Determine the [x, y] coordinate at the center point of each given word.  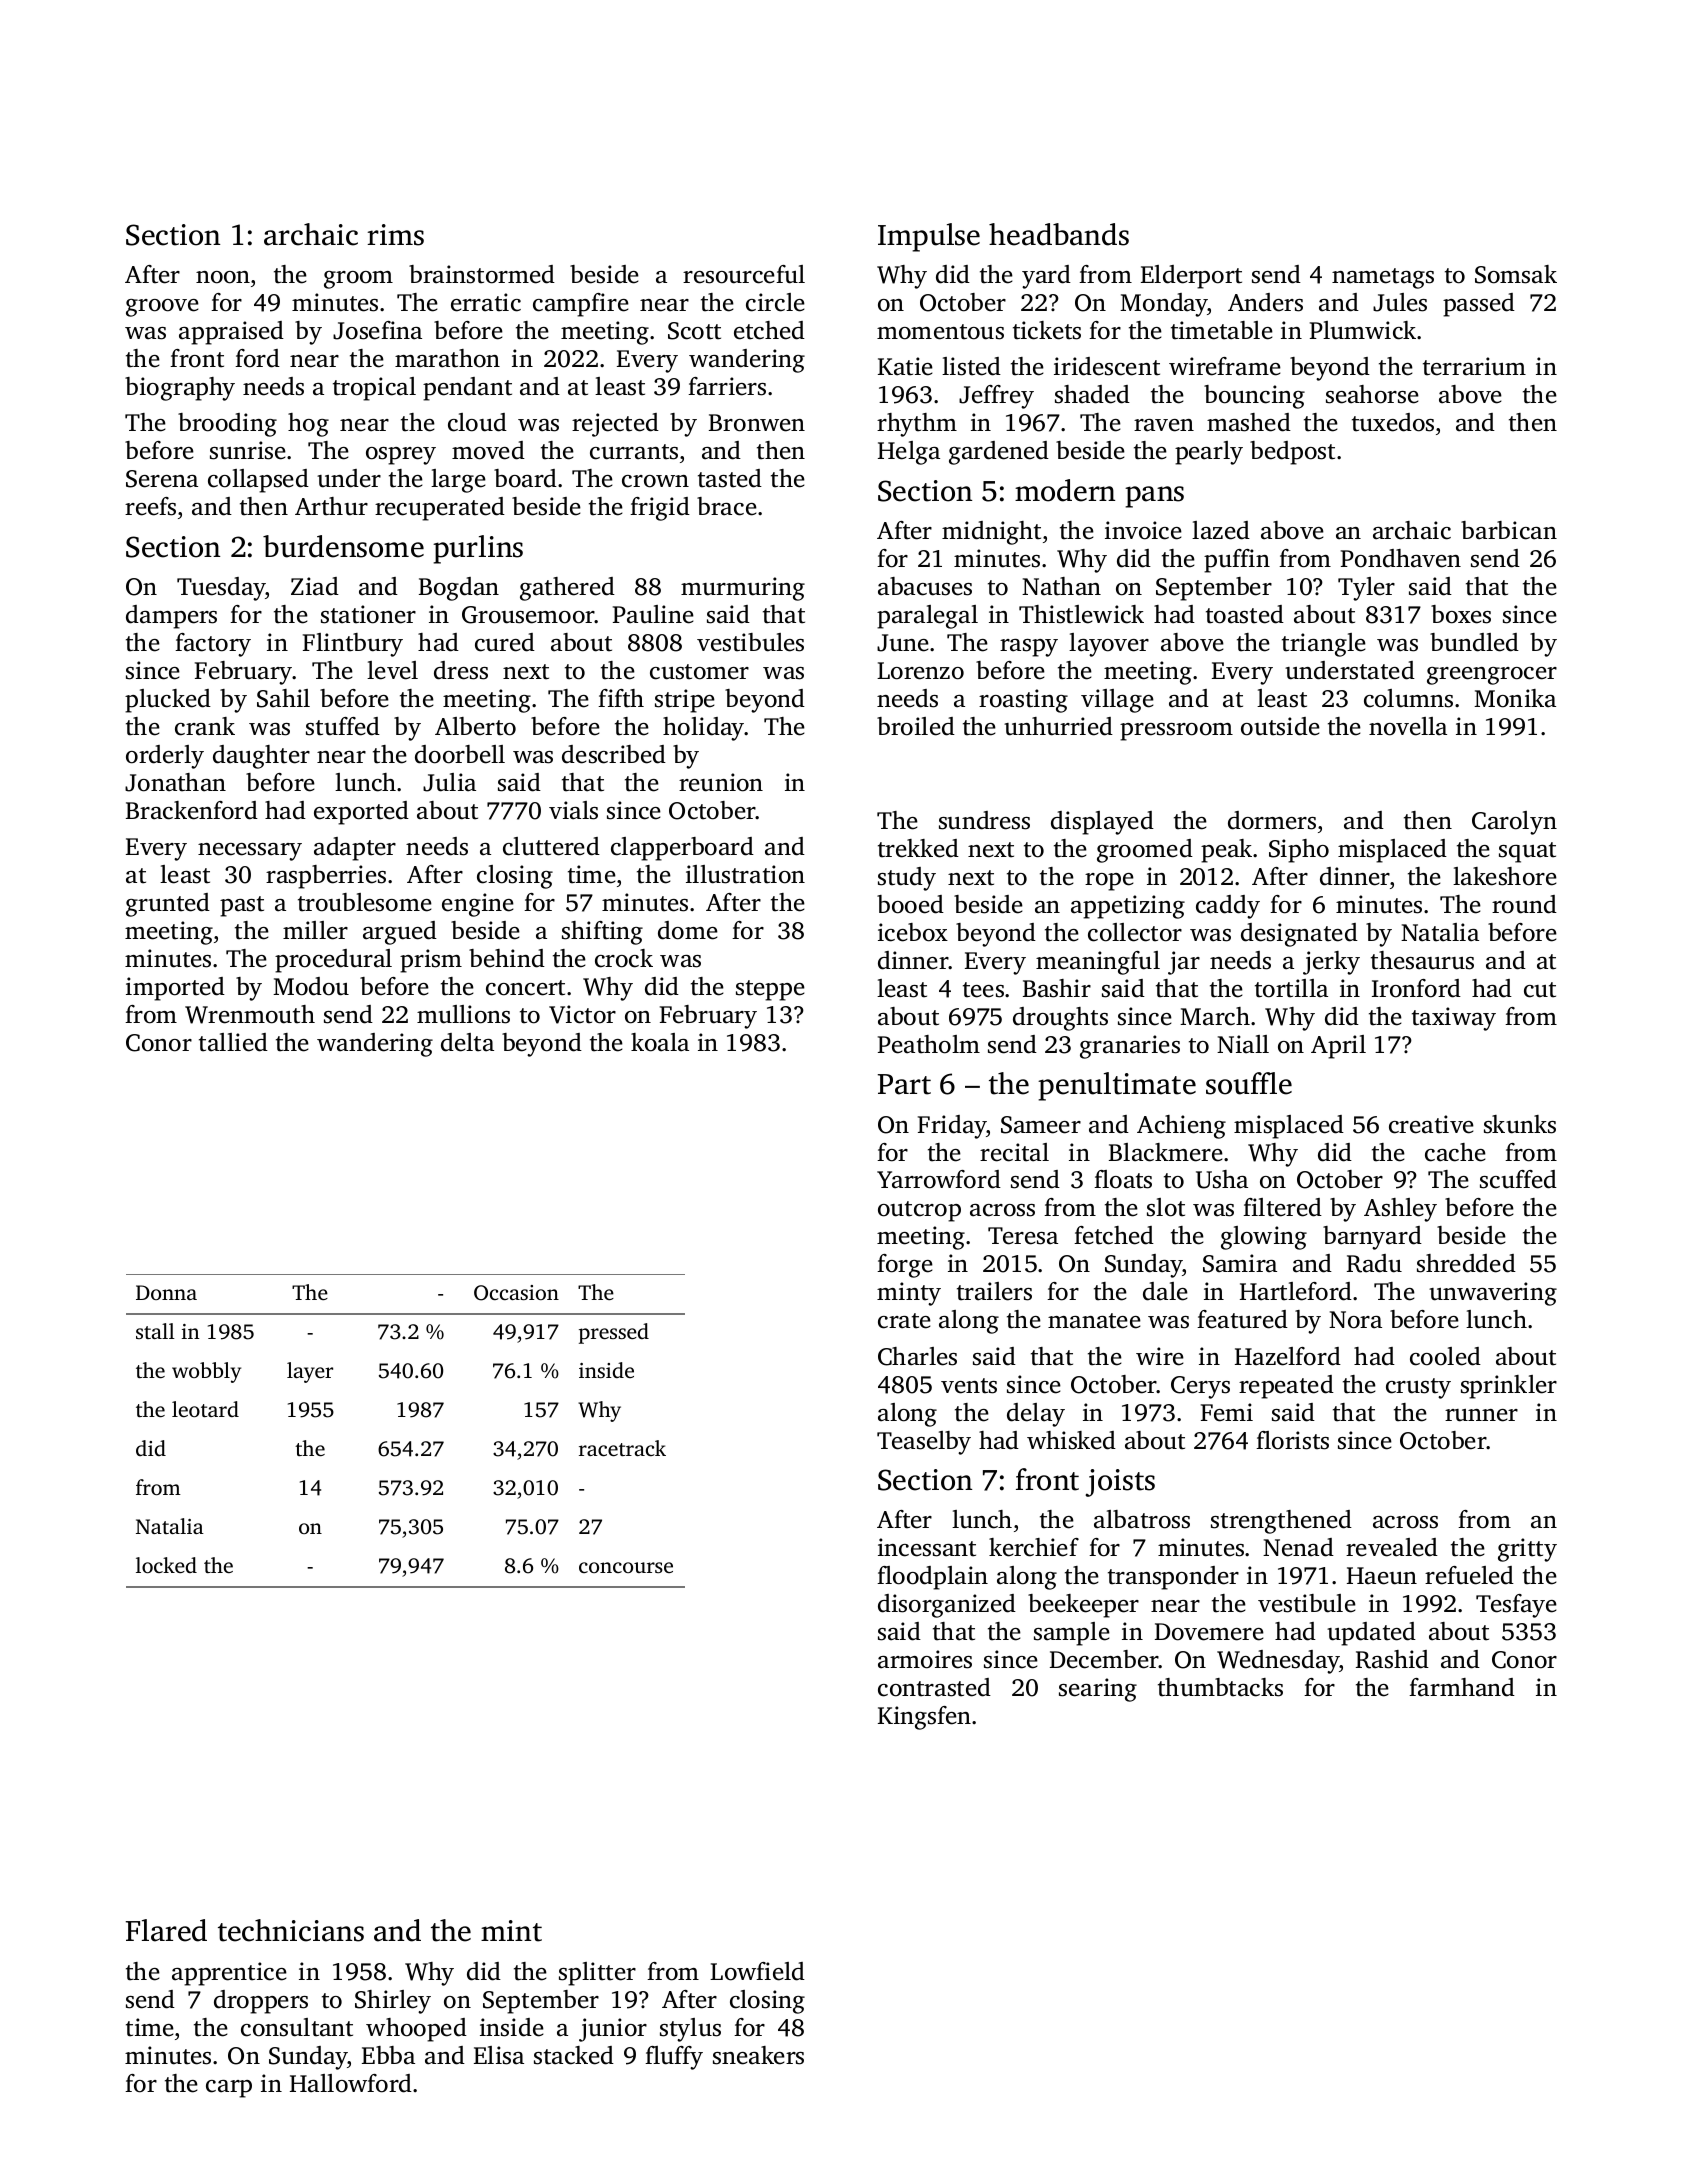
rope [1109, 882]
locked [166, 1565]
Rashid [1392, 1659]
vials [573, 810]
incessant [927, 1547]
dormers [1272, 820]
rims [395, 235]
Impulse [929, 237]
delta [467, 1042]
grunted [168, 905]
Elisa [499, 2055]
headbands [1059, 234]
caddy [1228, 907]
